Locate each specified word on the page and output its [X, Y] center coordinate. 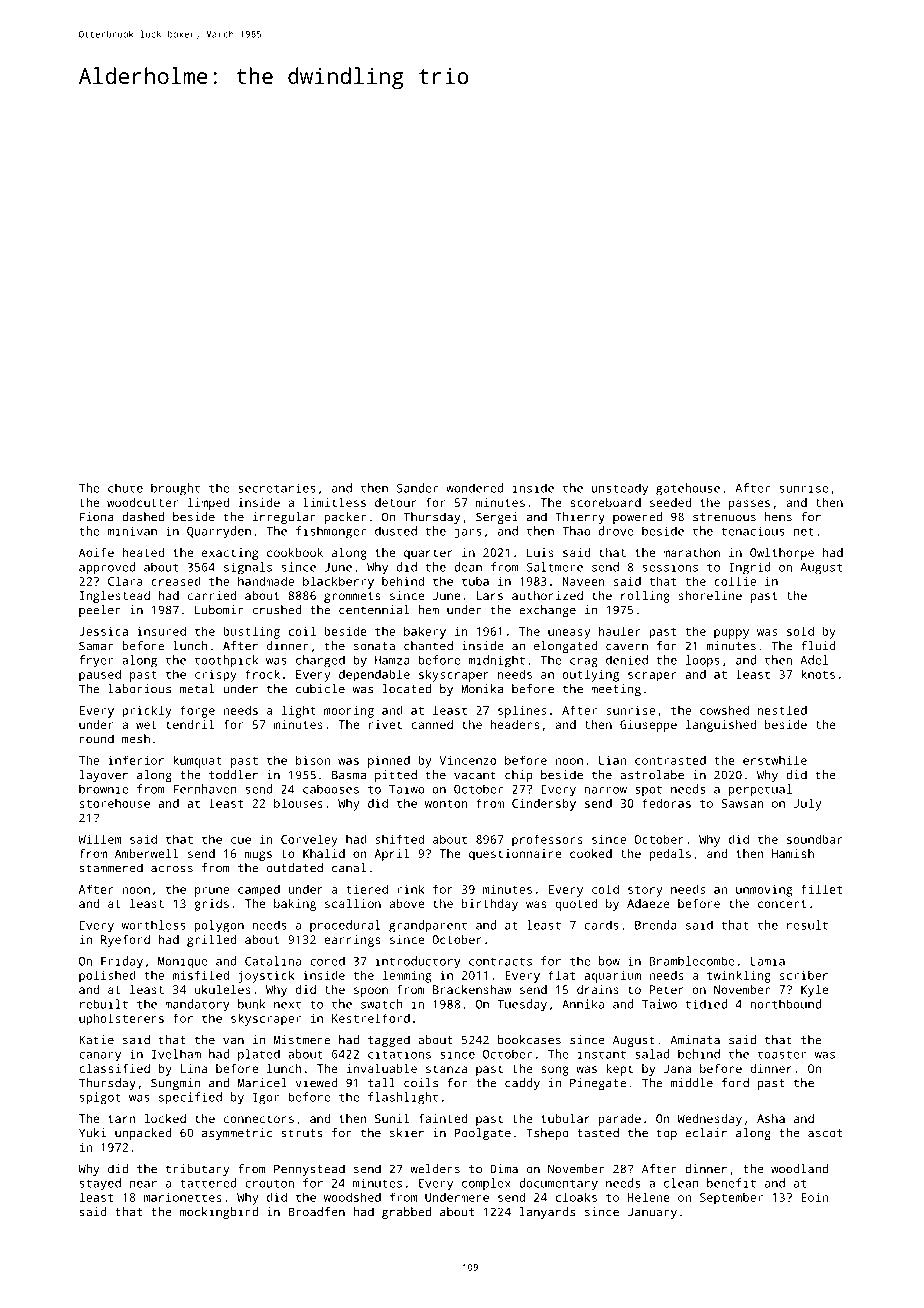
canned [432, 724]
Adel [814, 660]
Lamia [768, 961]
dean [468, 567]
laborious [139, 689]
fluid [818, 646]
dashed [143, 517]
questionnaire [515, 855]
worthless [154, 925]
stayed [100, 1184]
